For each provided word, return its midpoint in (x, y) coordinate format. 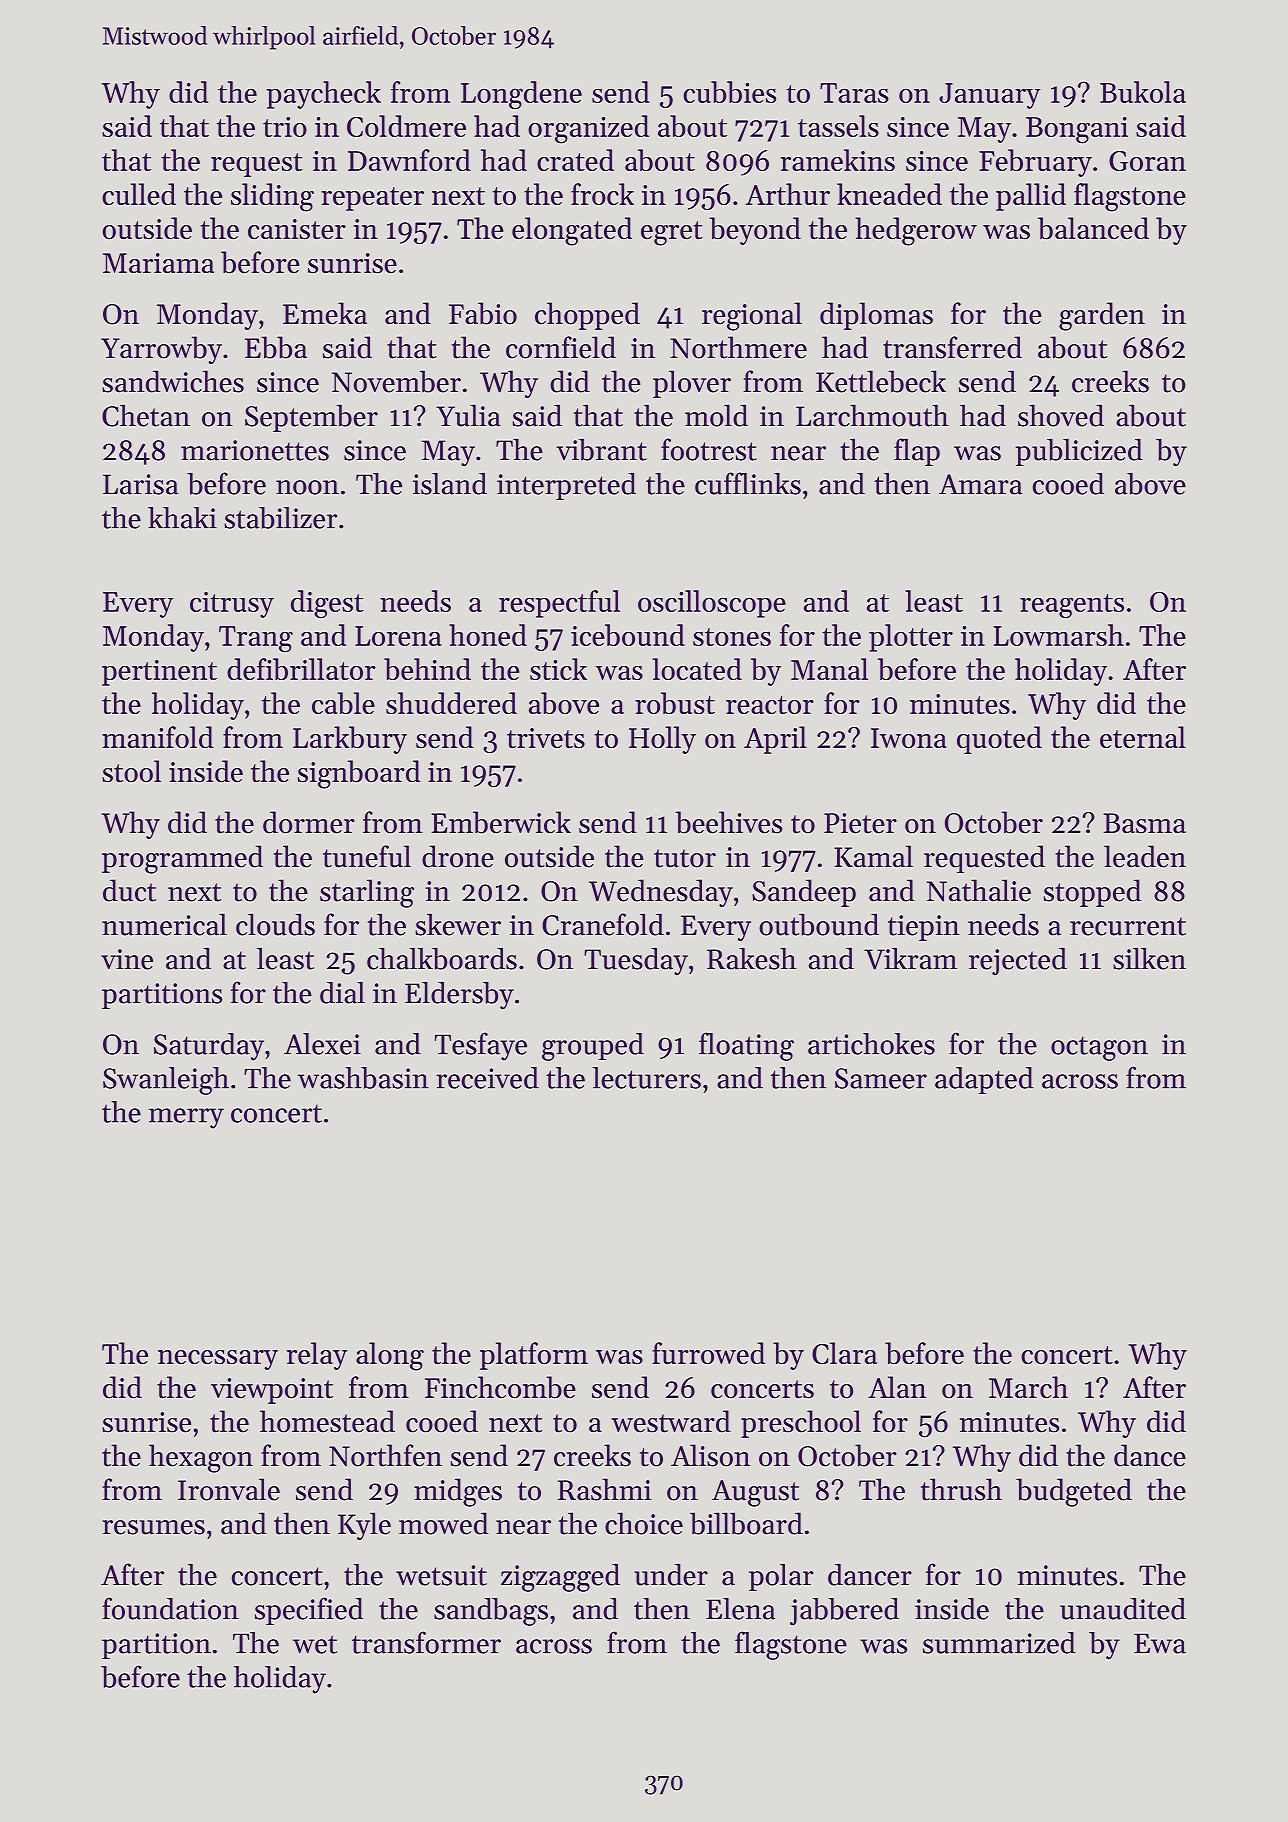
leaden (1145, 856)
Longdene (521, 95)
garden (1102, 316)
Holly (662, 740)
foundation (170, 1608)
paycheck (323, 95)
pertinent (159, 673)
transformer (426, 1642)
